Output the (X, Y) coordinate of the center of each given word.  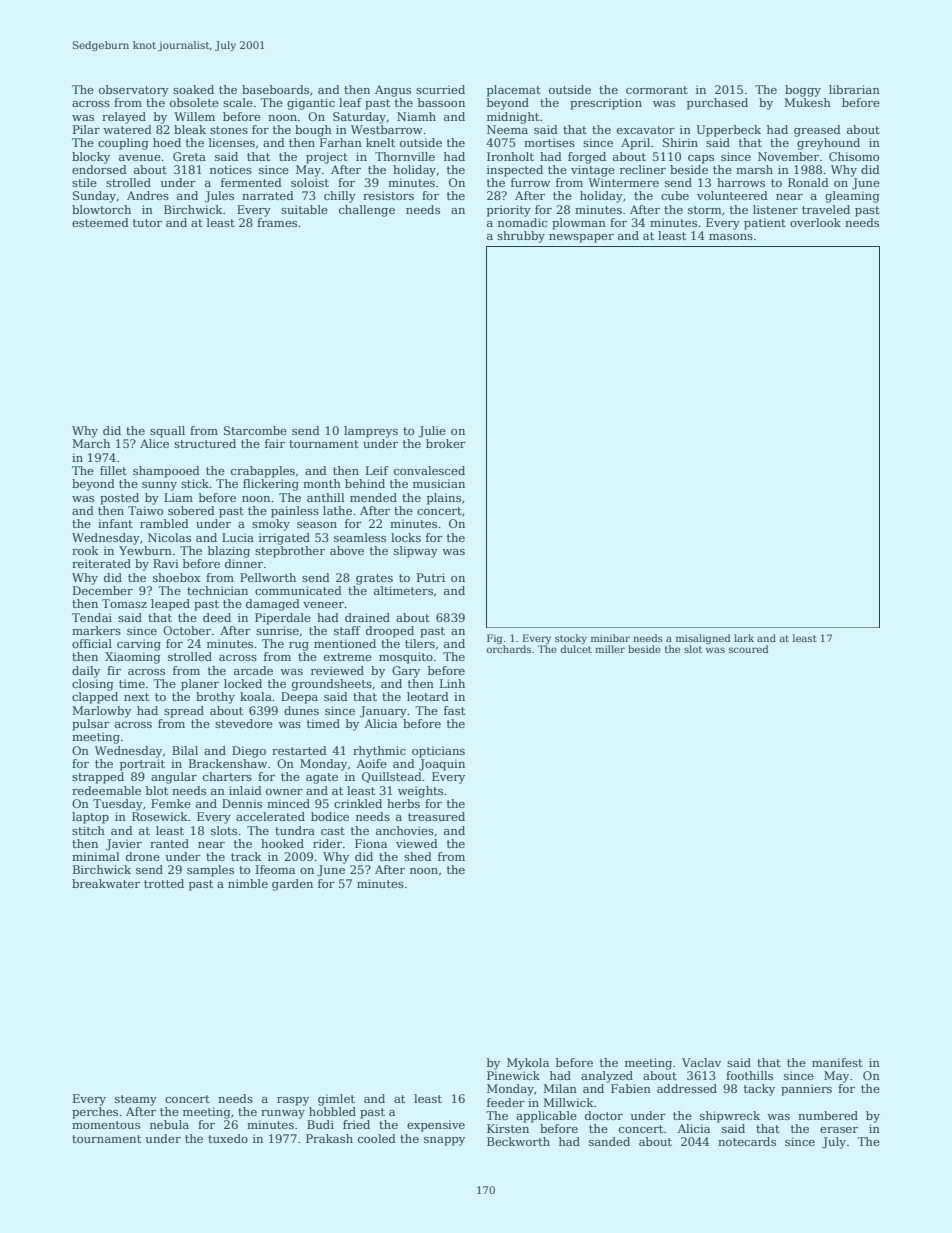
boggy (803, 91)
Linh (452, 683)
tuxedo (228, 1138)
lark (744, 638)
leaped (170, 605)
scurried (440, 89)
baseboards (275, 89)
